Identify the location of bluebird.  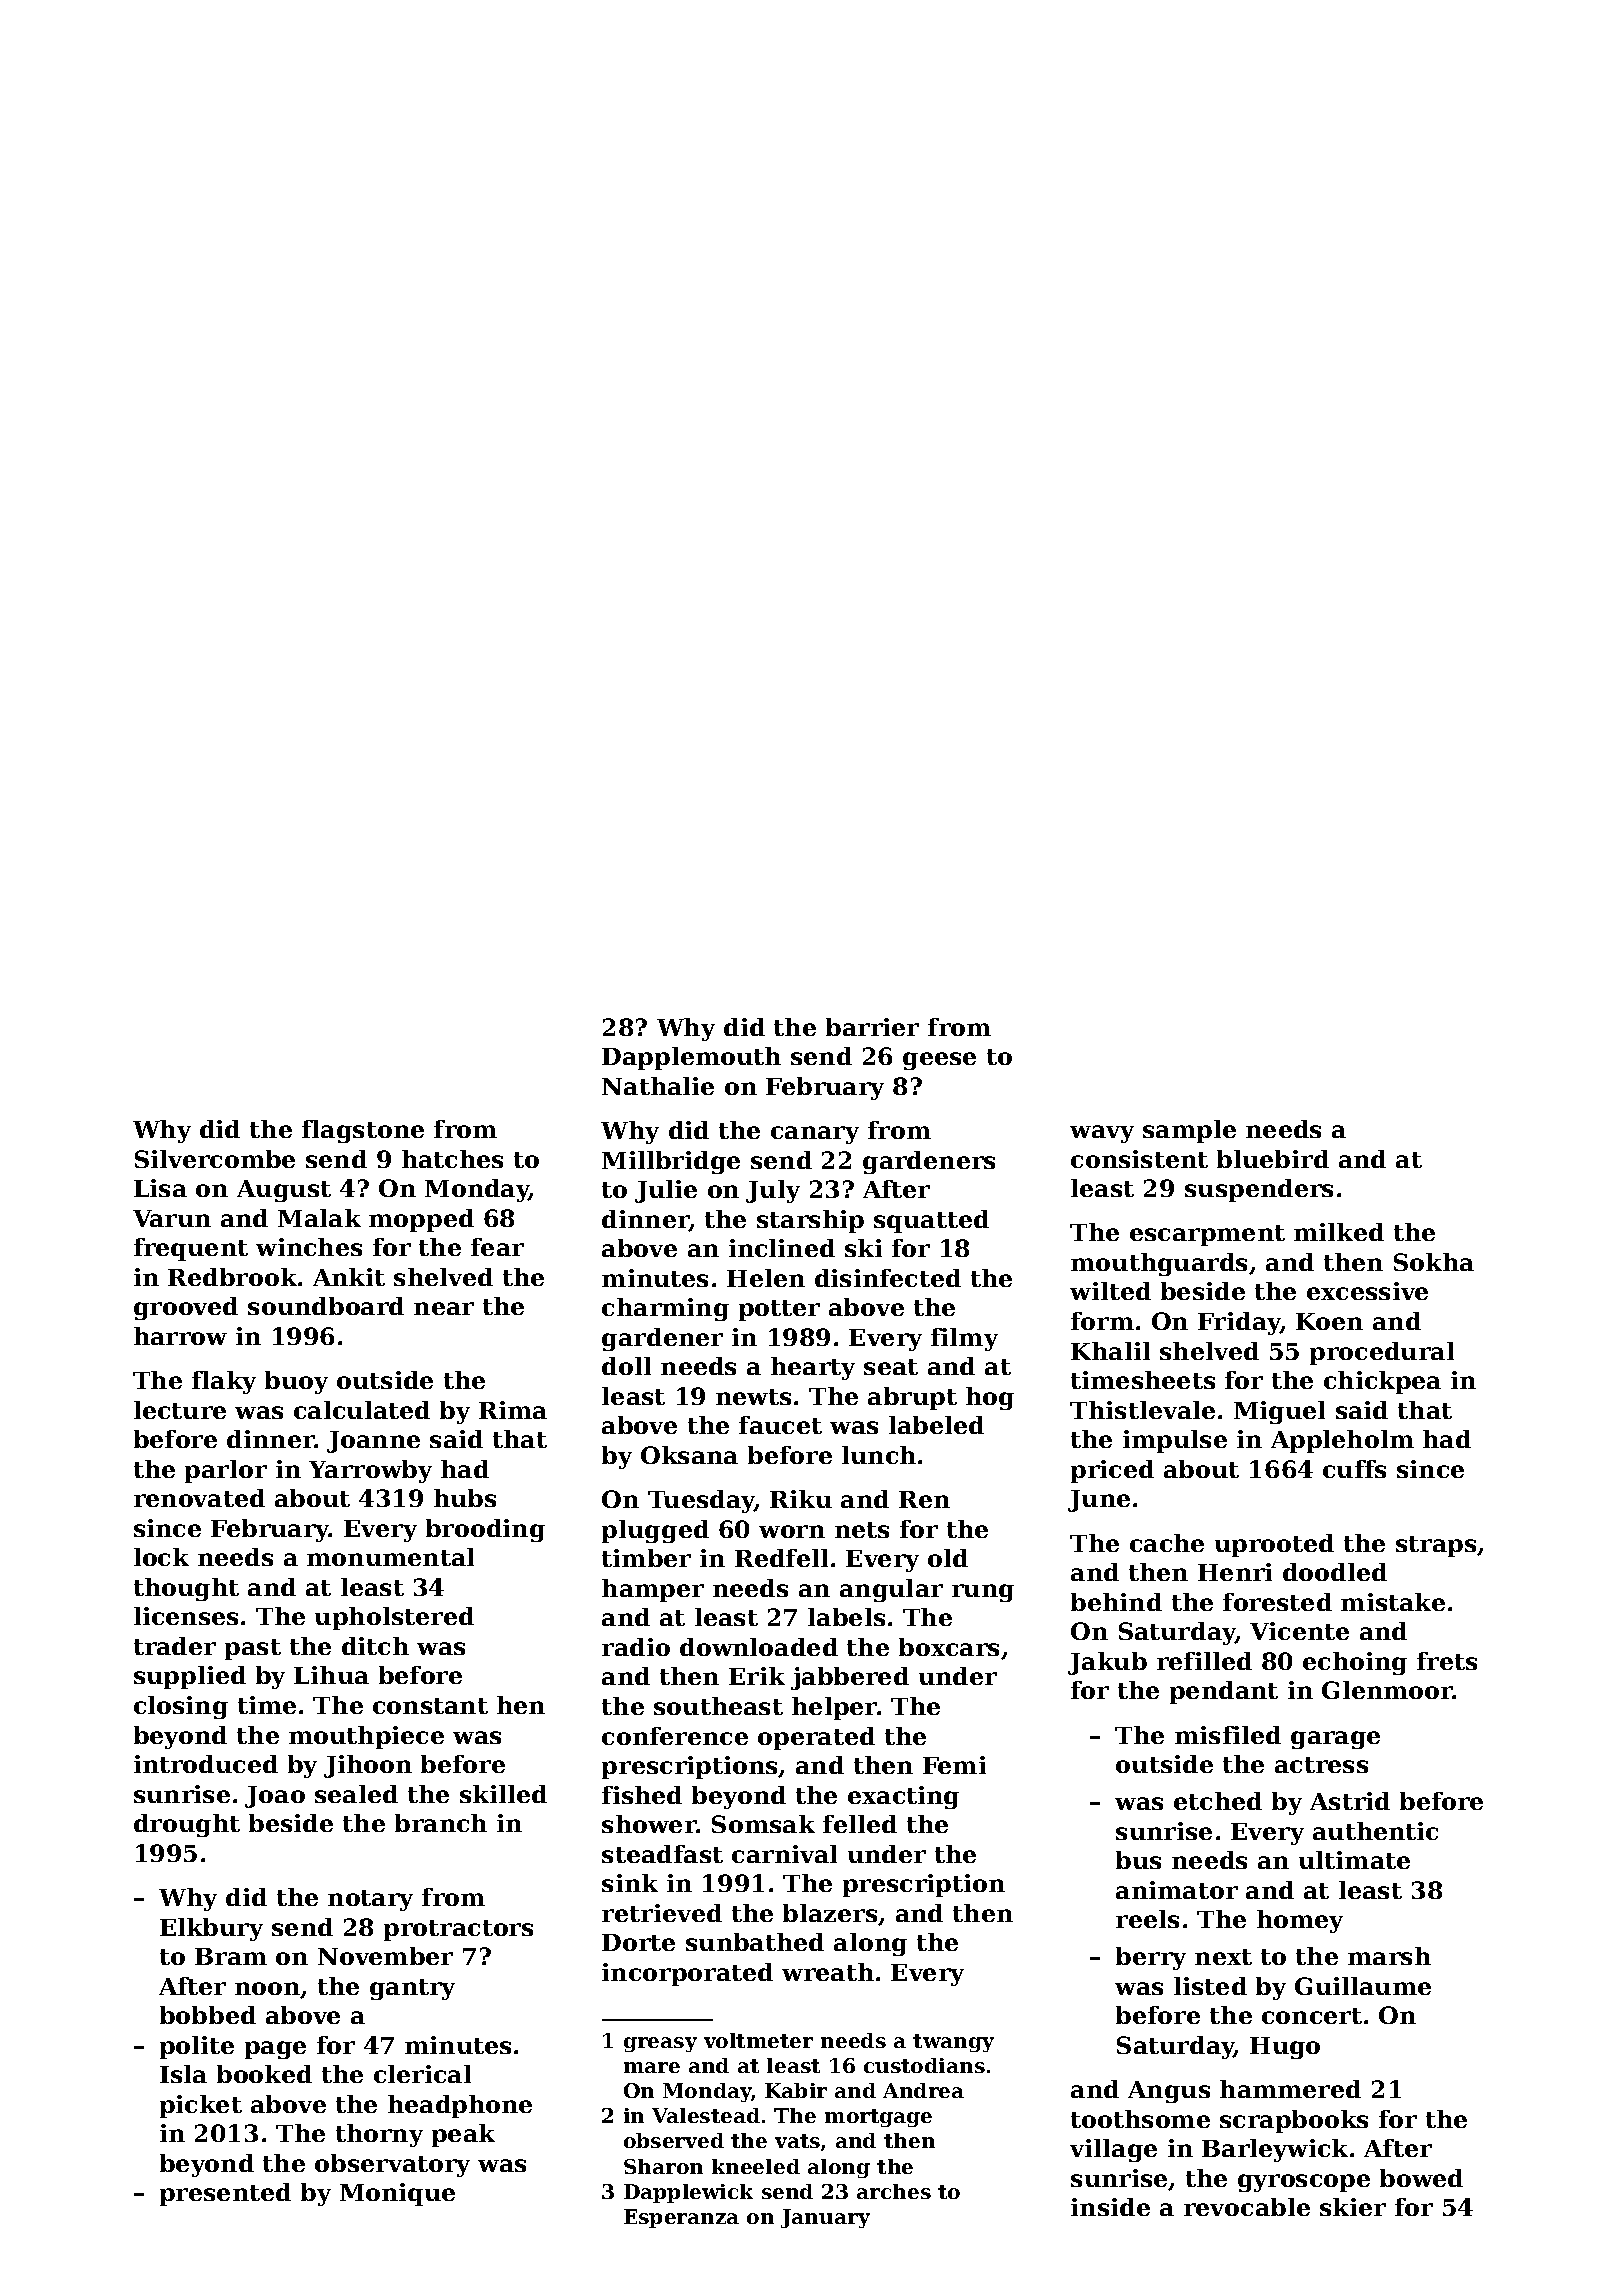
(1273, 1159).
